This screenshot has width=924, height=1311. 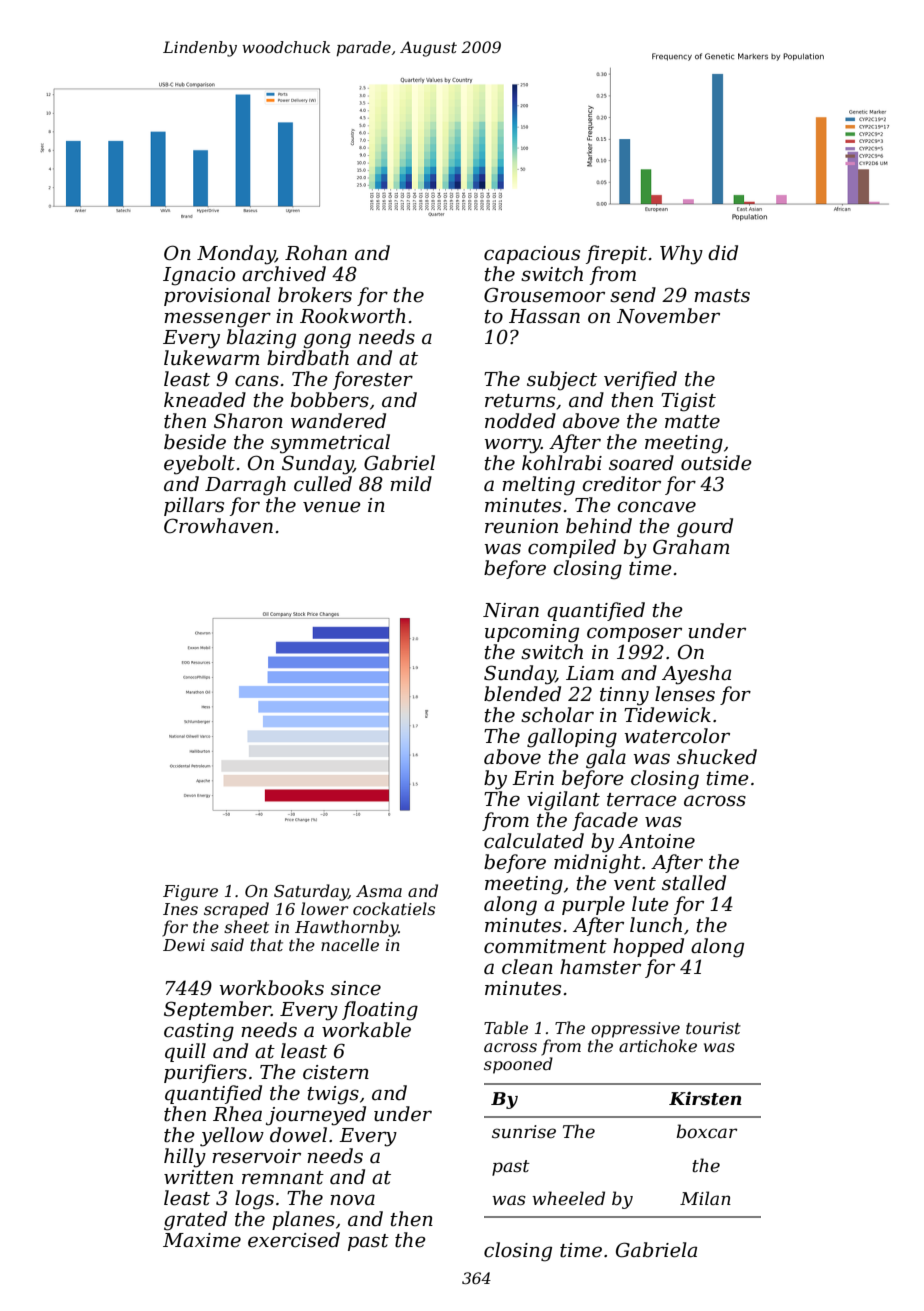 What do you see at coordinates (379, 891) in the screenshot?
I see `Asma` at bounding box center [379, 891].
